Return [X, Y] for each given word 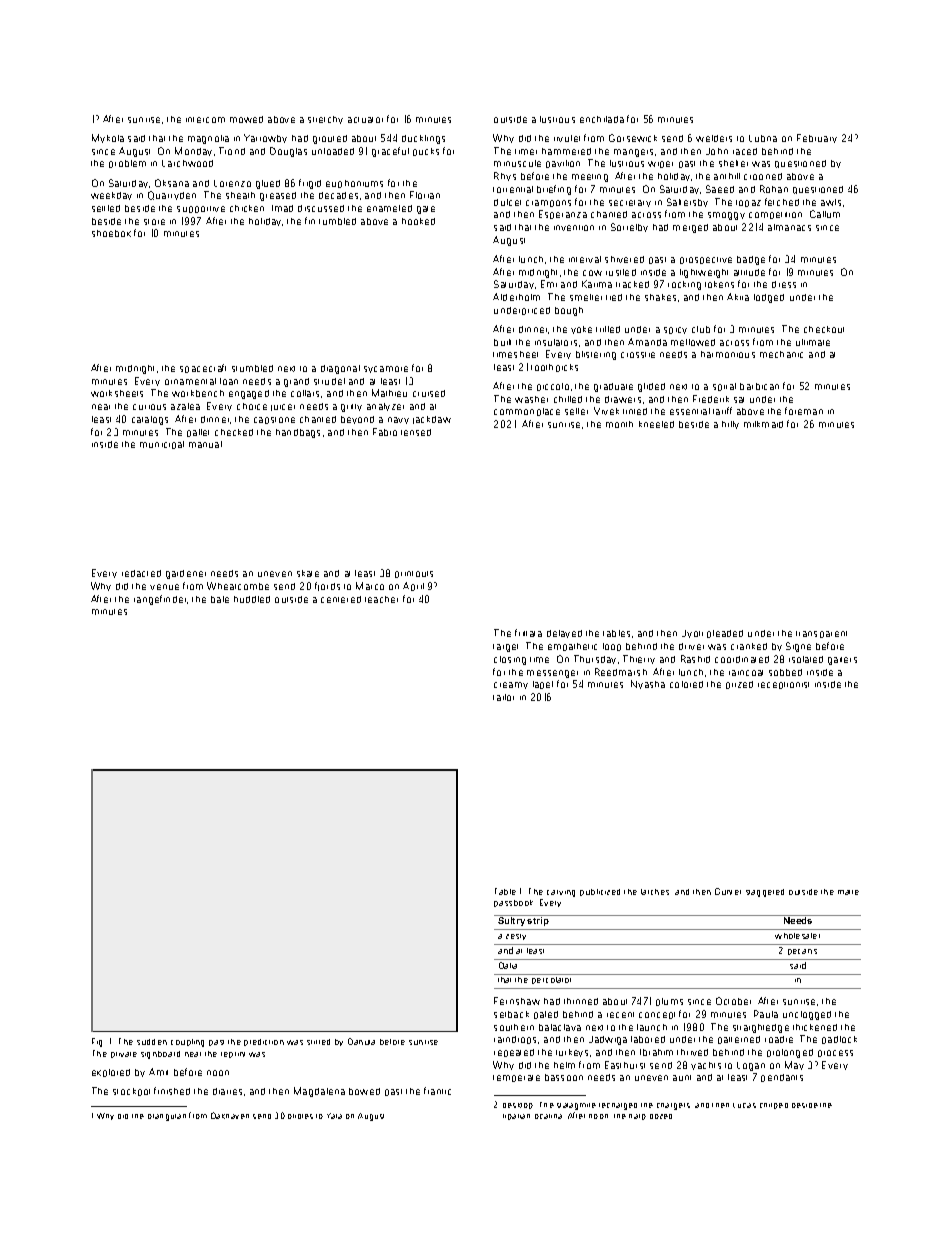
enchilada [602, 119]
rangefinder [161, 600]
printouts [414, 574]
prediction [264, 1042]
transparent [821, 634]
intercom [205, 120]
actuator [365, 120]
